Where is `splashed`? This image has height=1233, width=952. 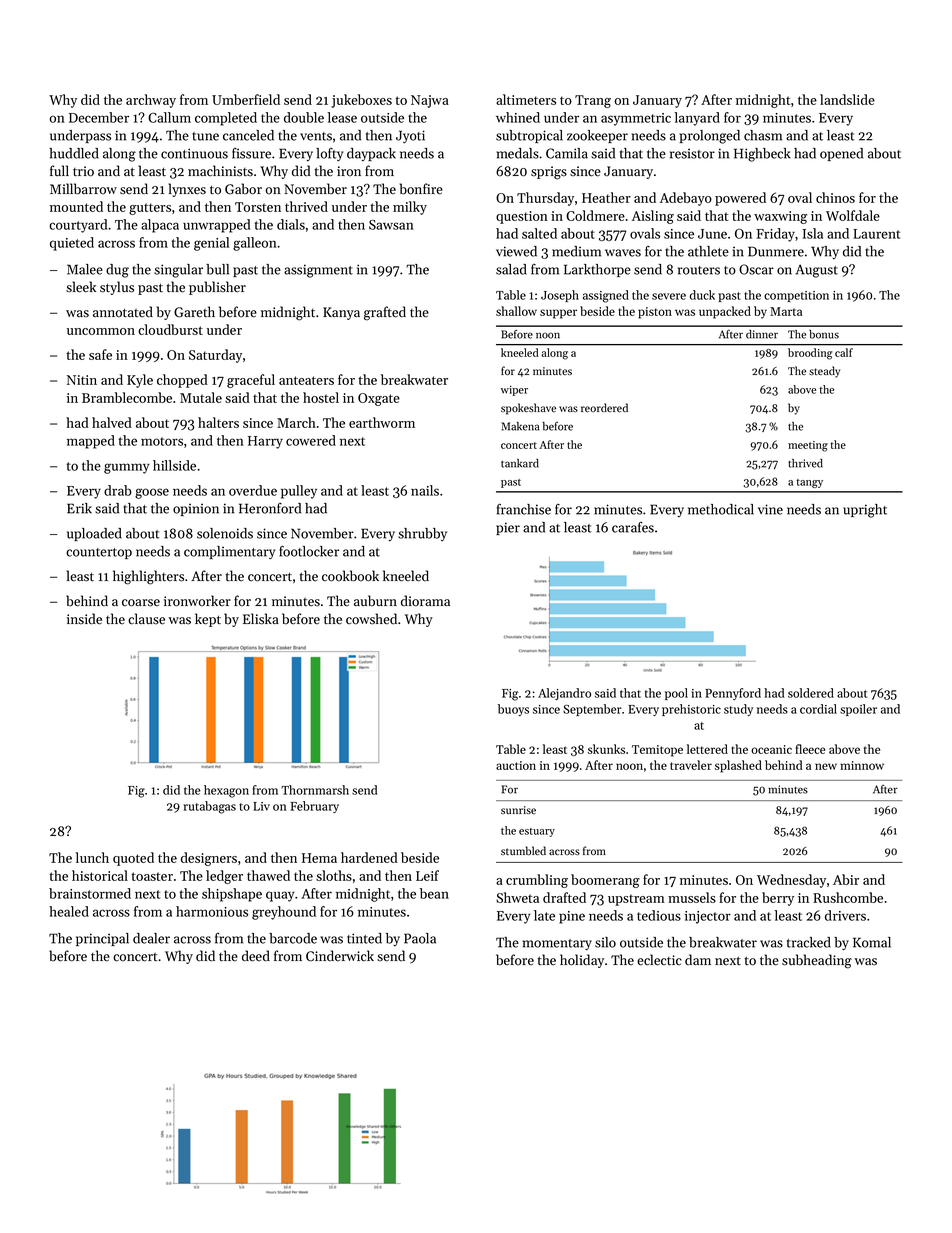
splashed is located at coordinates (738, 766).
